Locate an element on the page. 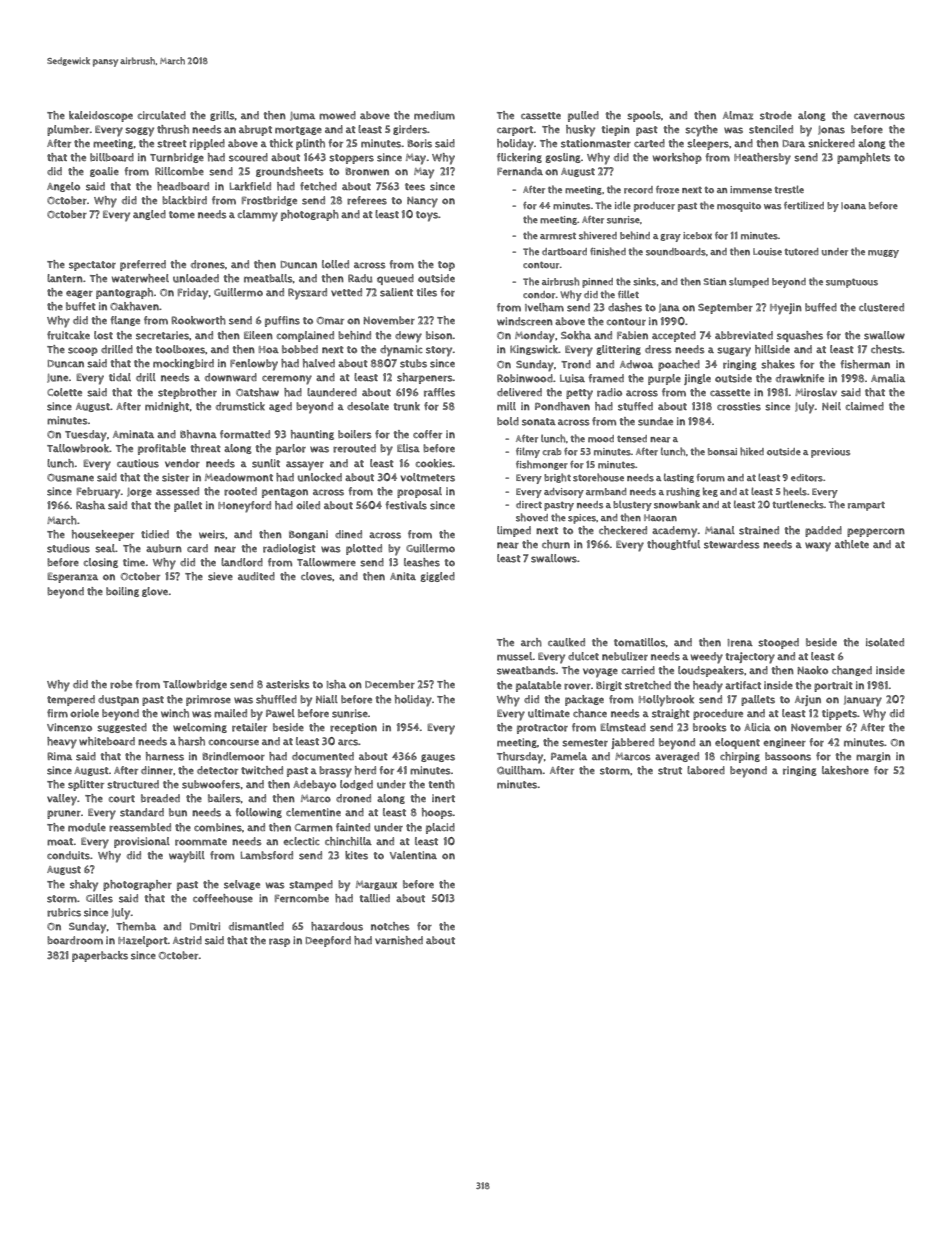 The width and height of the document is (952, 1233). Jorge is located at coordinates (139, 492).
